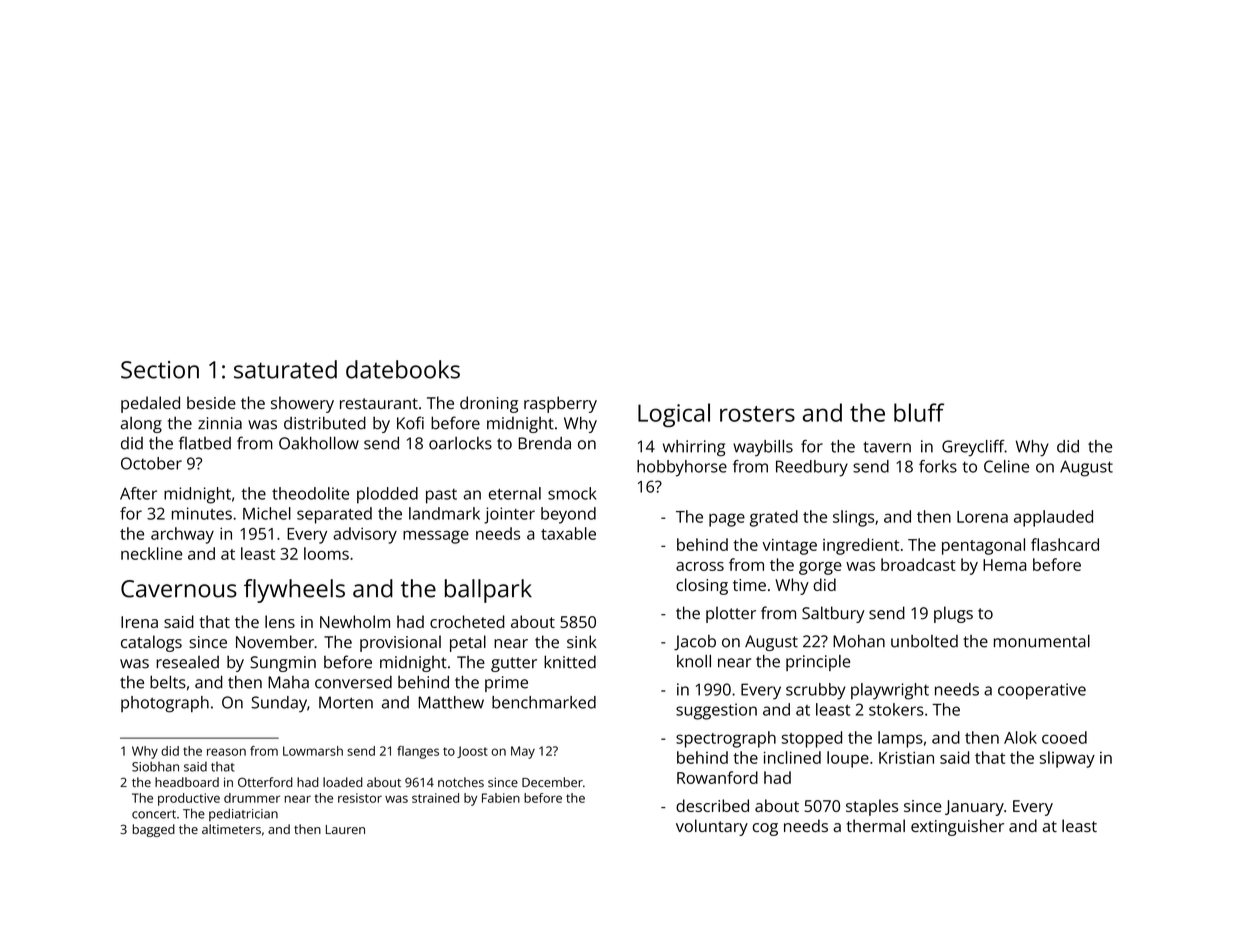 The image size is (1233, 952). I want to click on Sunday, so click(279, 704).
